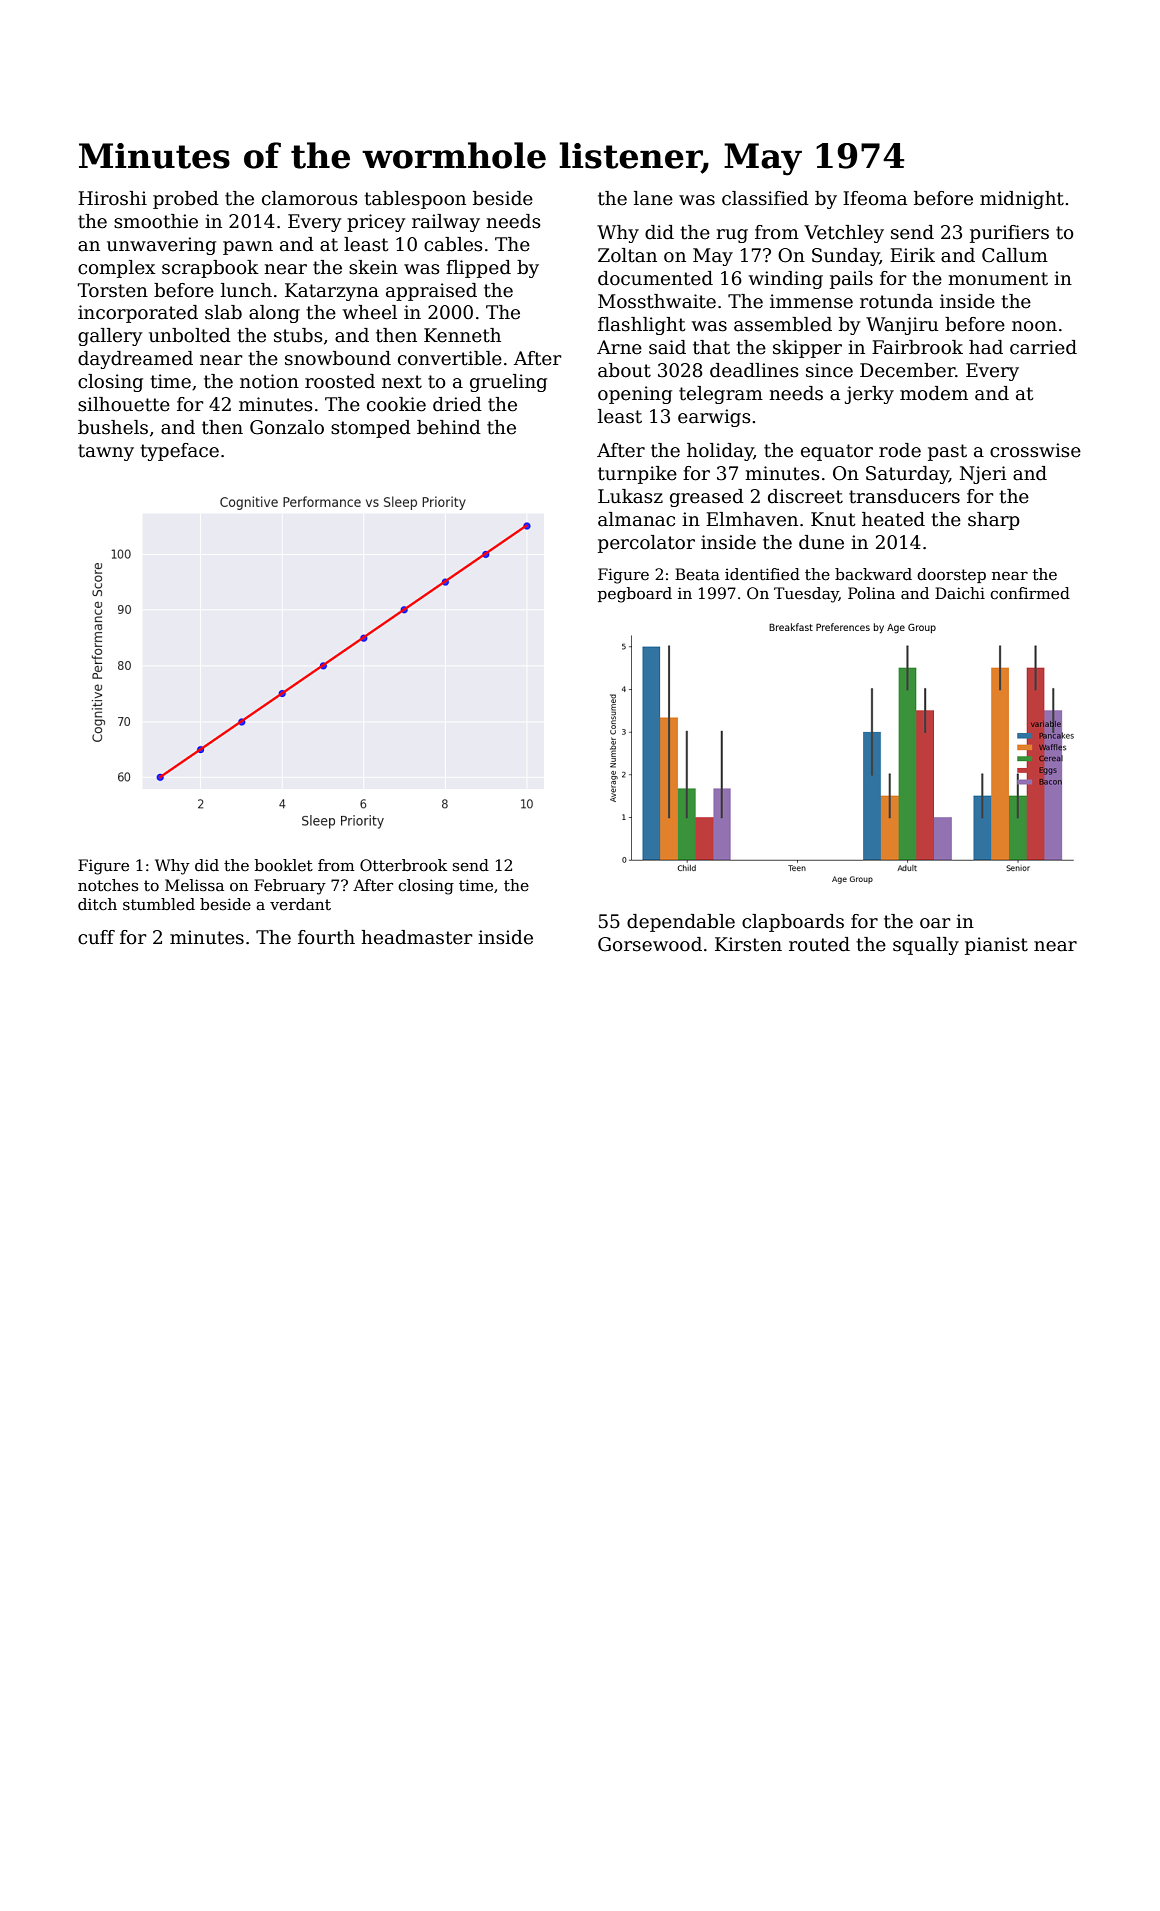 This image has width=1160, height=1911. I want to click on Mossthwaite, so click(657, 301).
